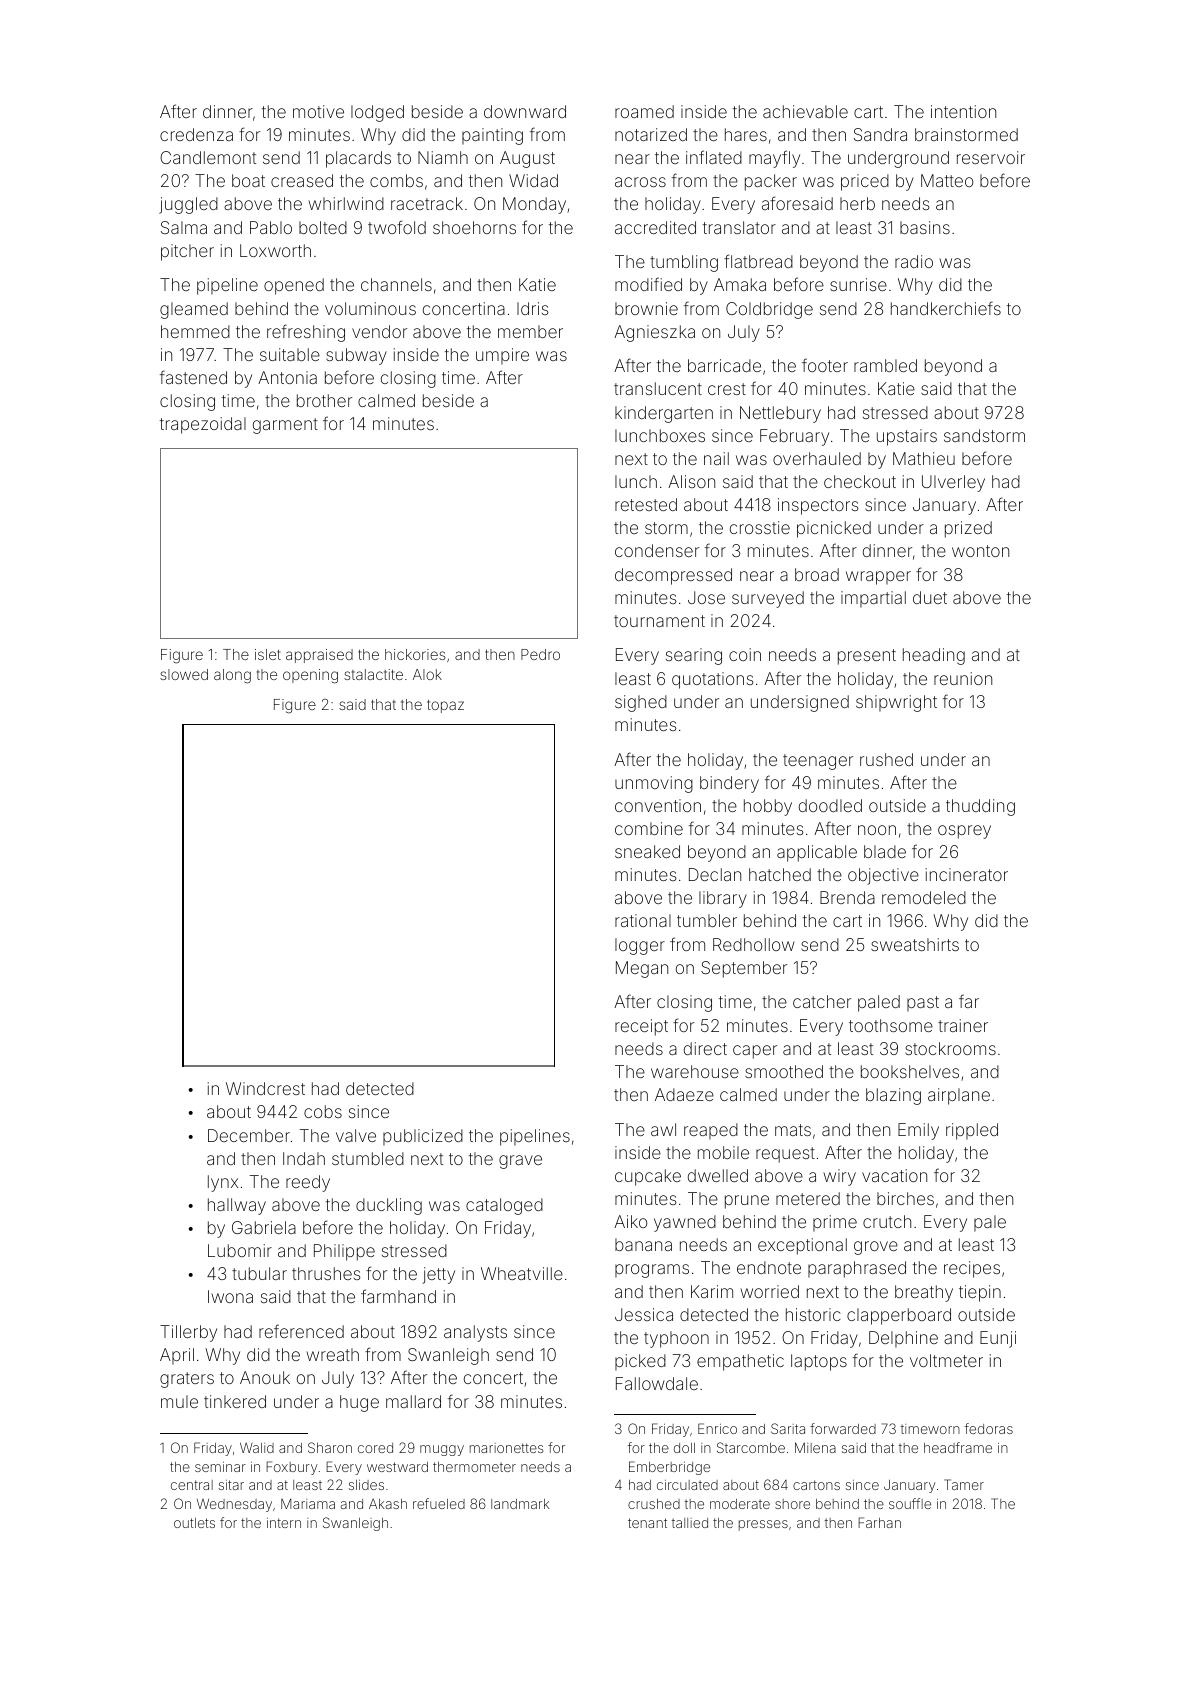 Image resolution: width=1192 pixels, height=1686 pixels. What do you see at coordinates (873, 599) in the image?
I see `impartial` at bounding box center [873, 599].
